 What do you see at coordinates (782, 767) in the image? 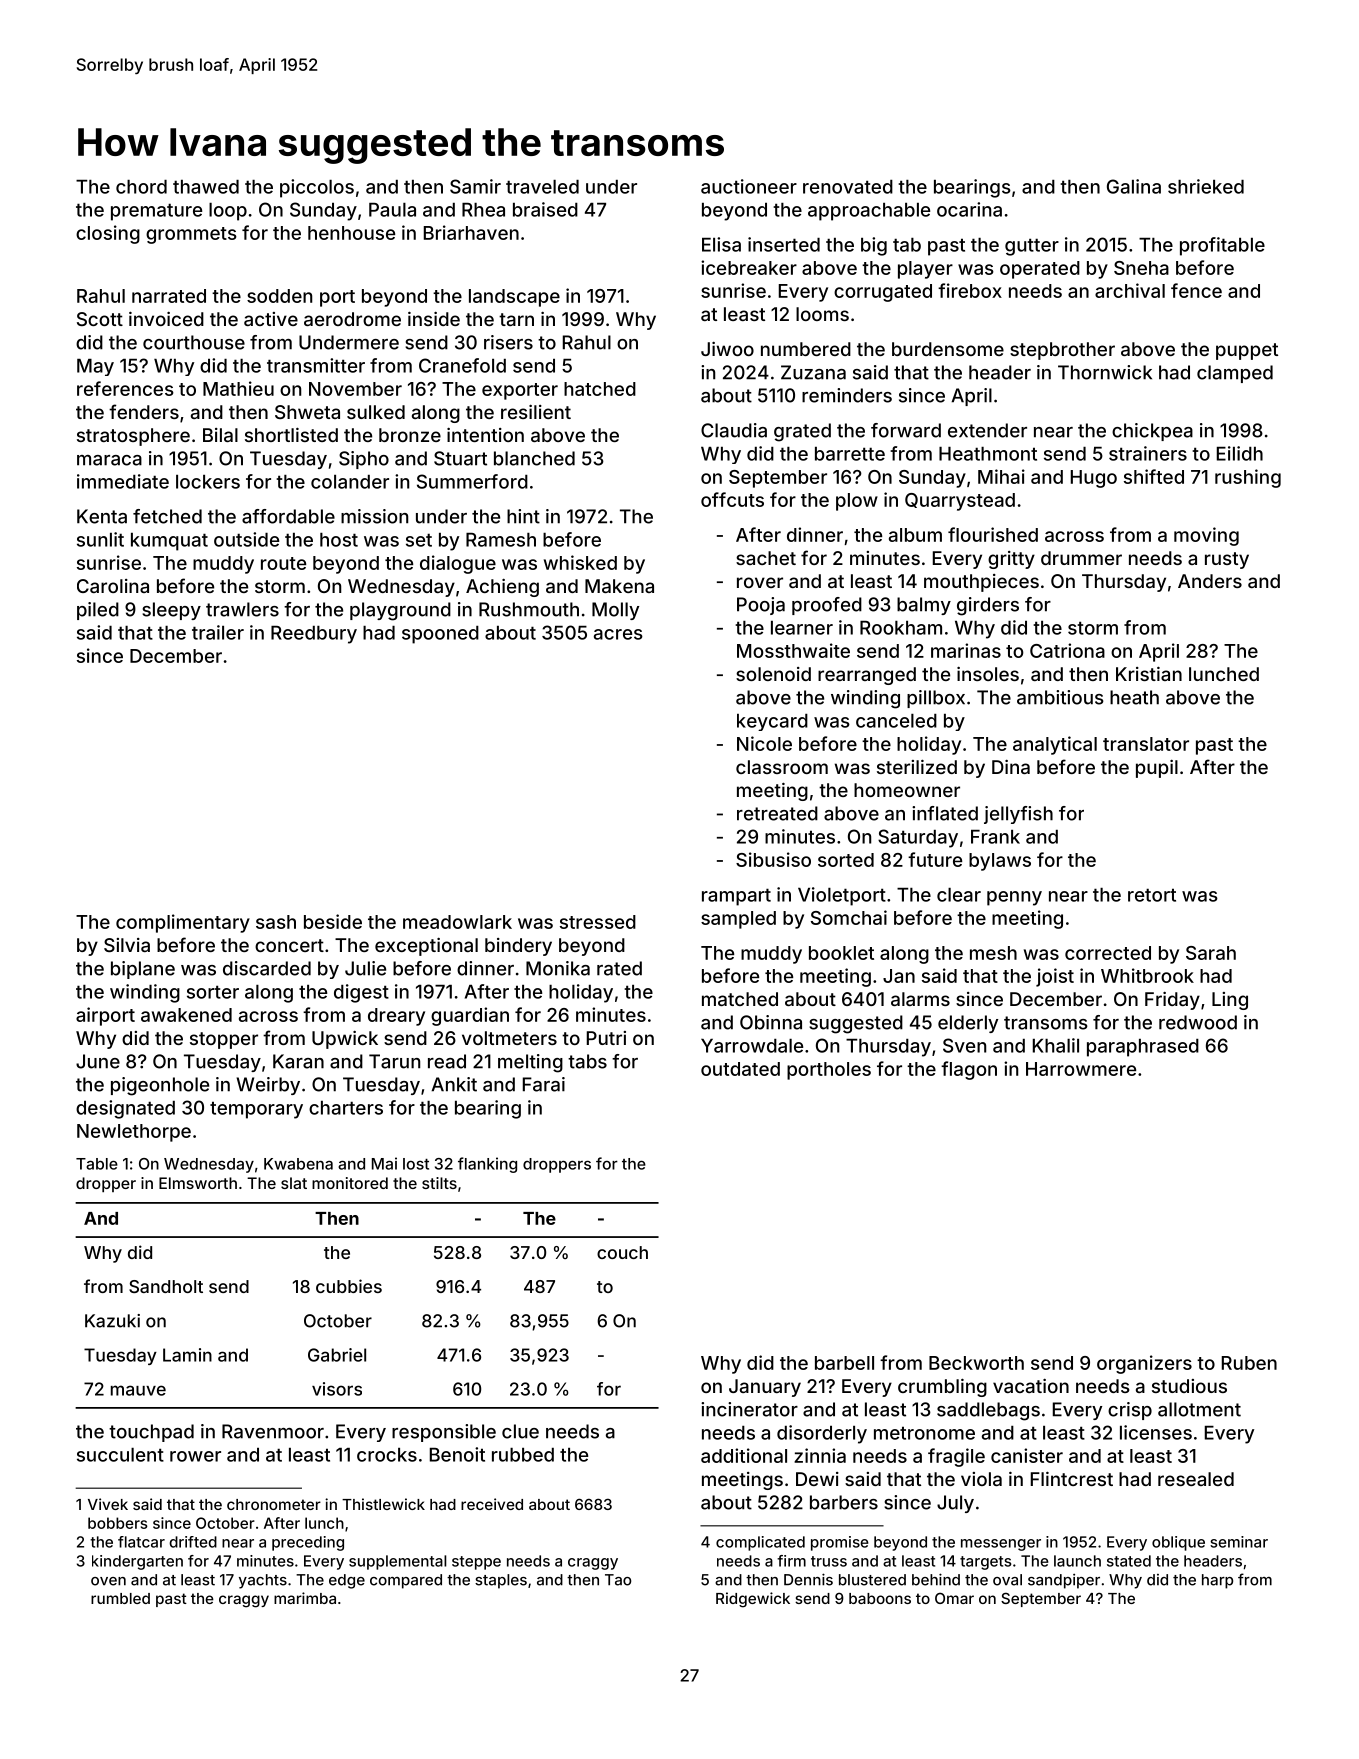
I see `classroom` at bounding box center [782, 767].
